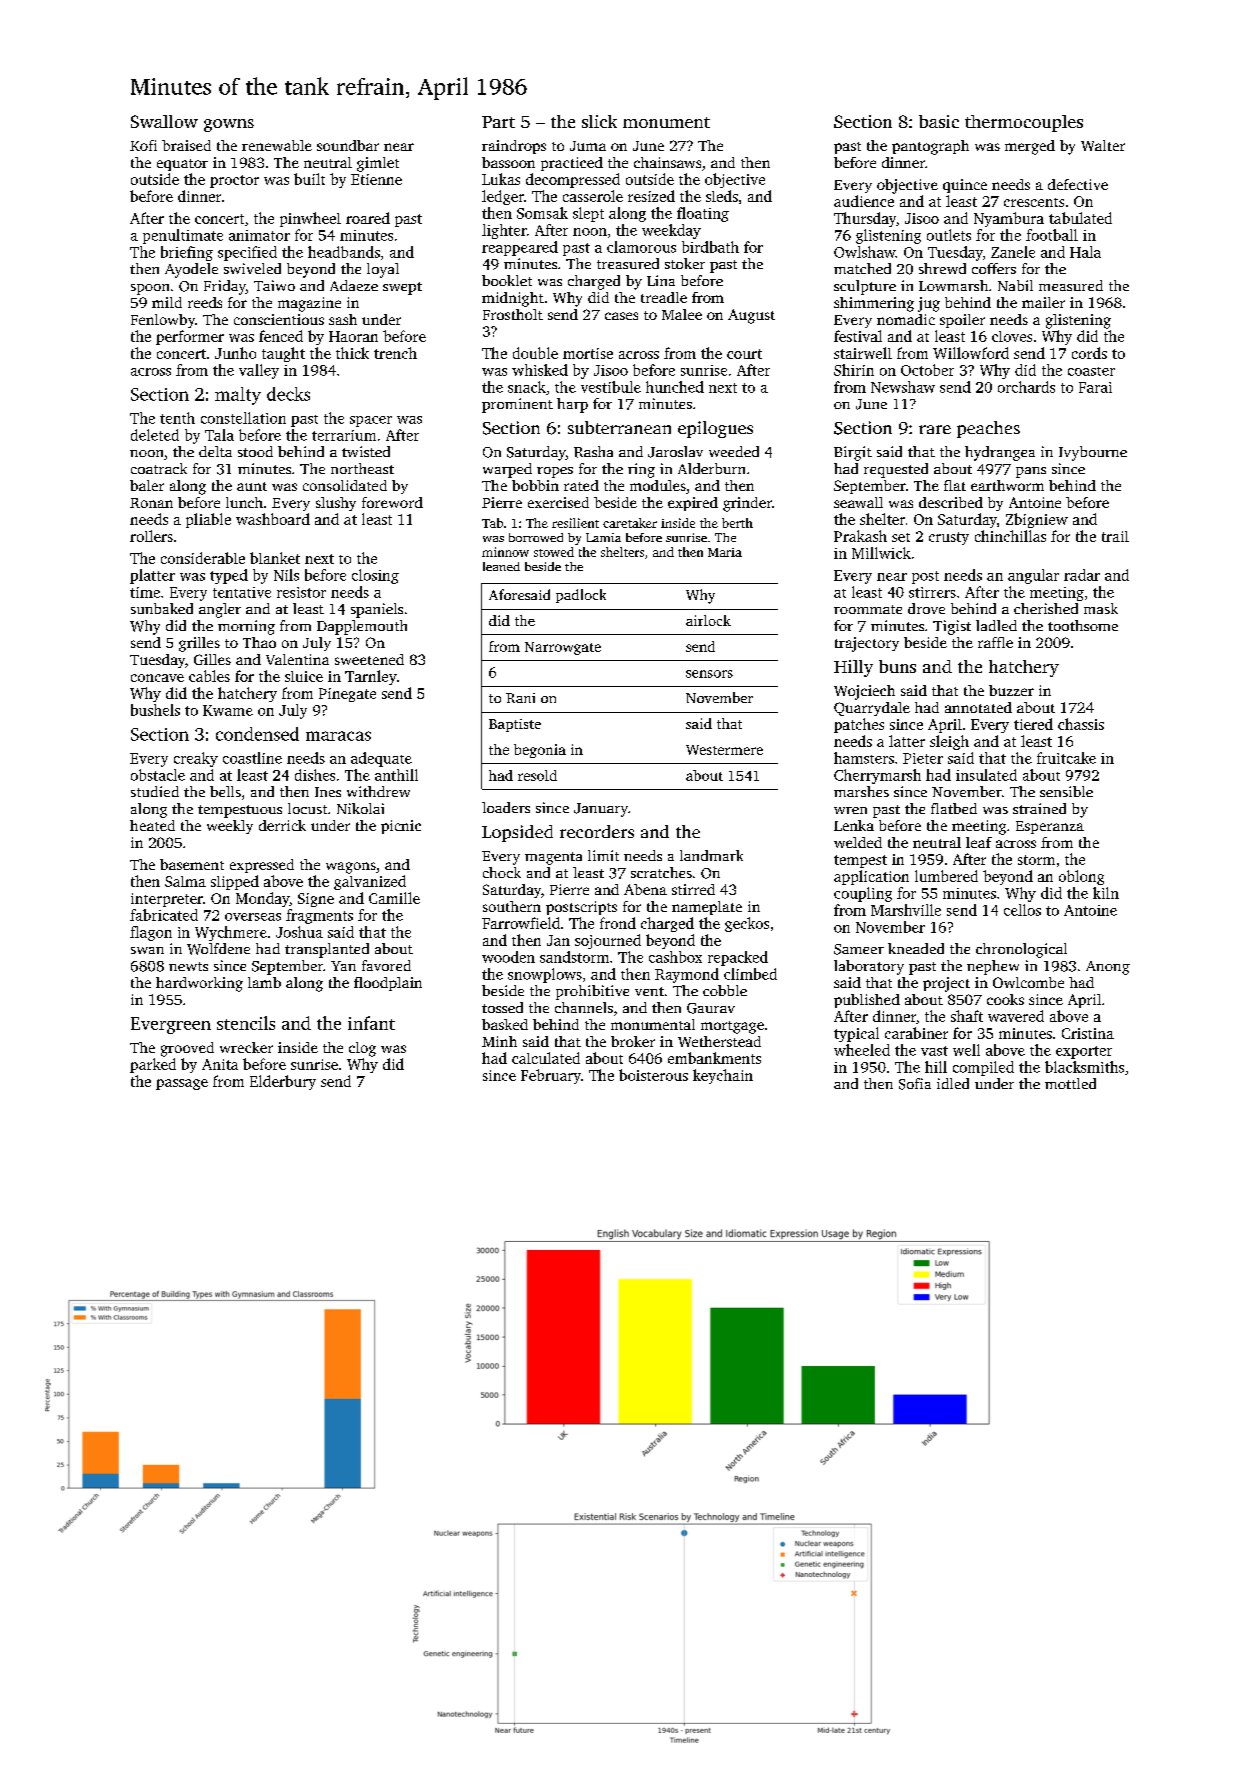 The width and height of the screenshot is (1260, 1782). I want to click on roommate, so click(868, 609).
